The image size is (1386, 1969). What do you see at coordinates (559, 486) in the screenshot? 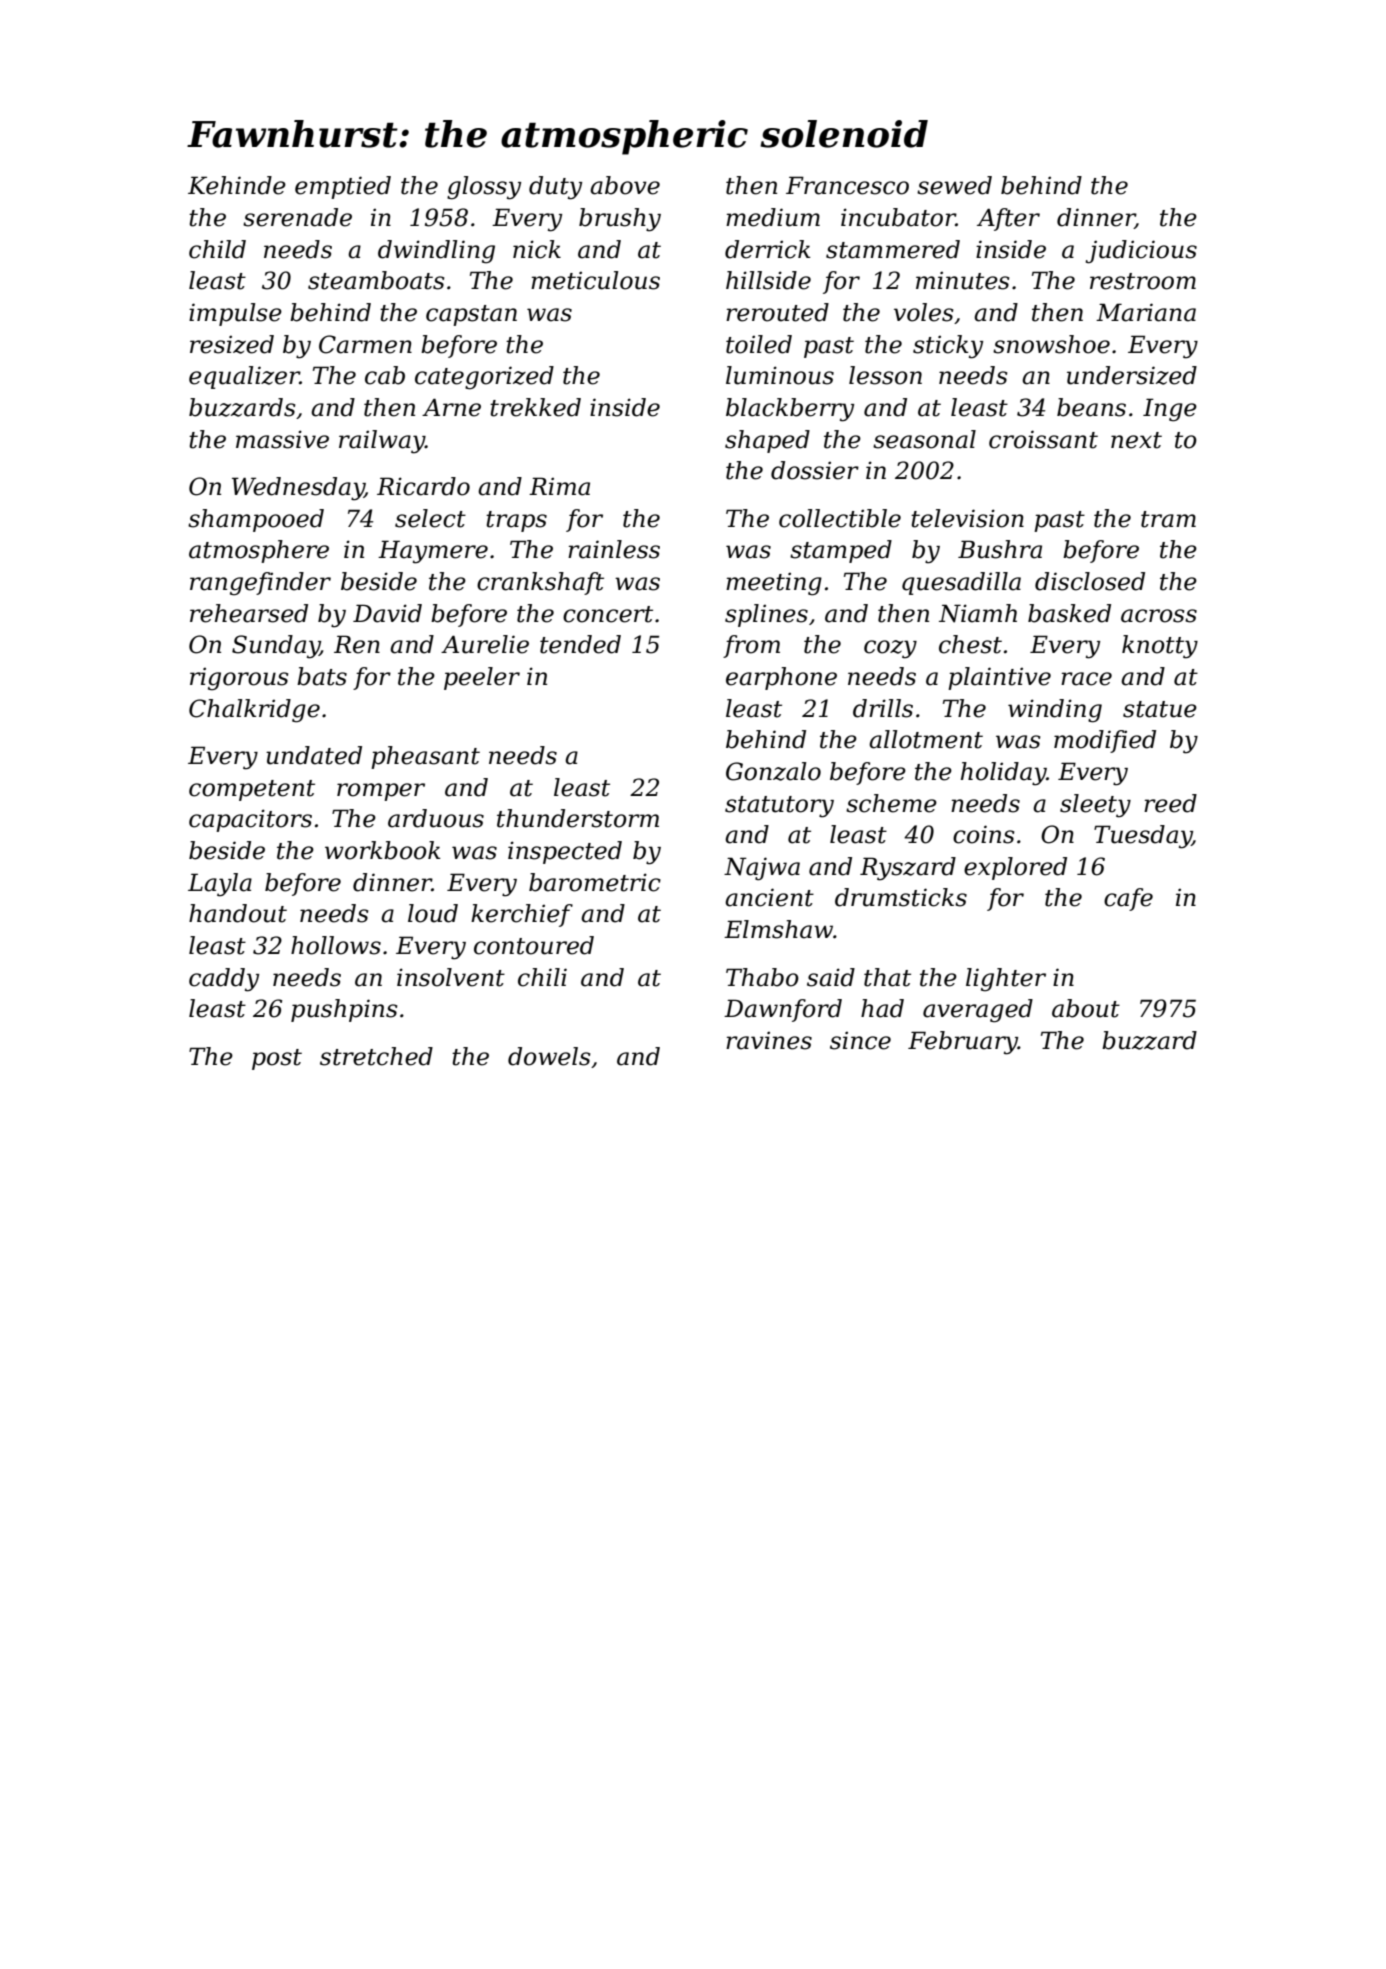
I see `Rima` at bounding box center [559, 486].
